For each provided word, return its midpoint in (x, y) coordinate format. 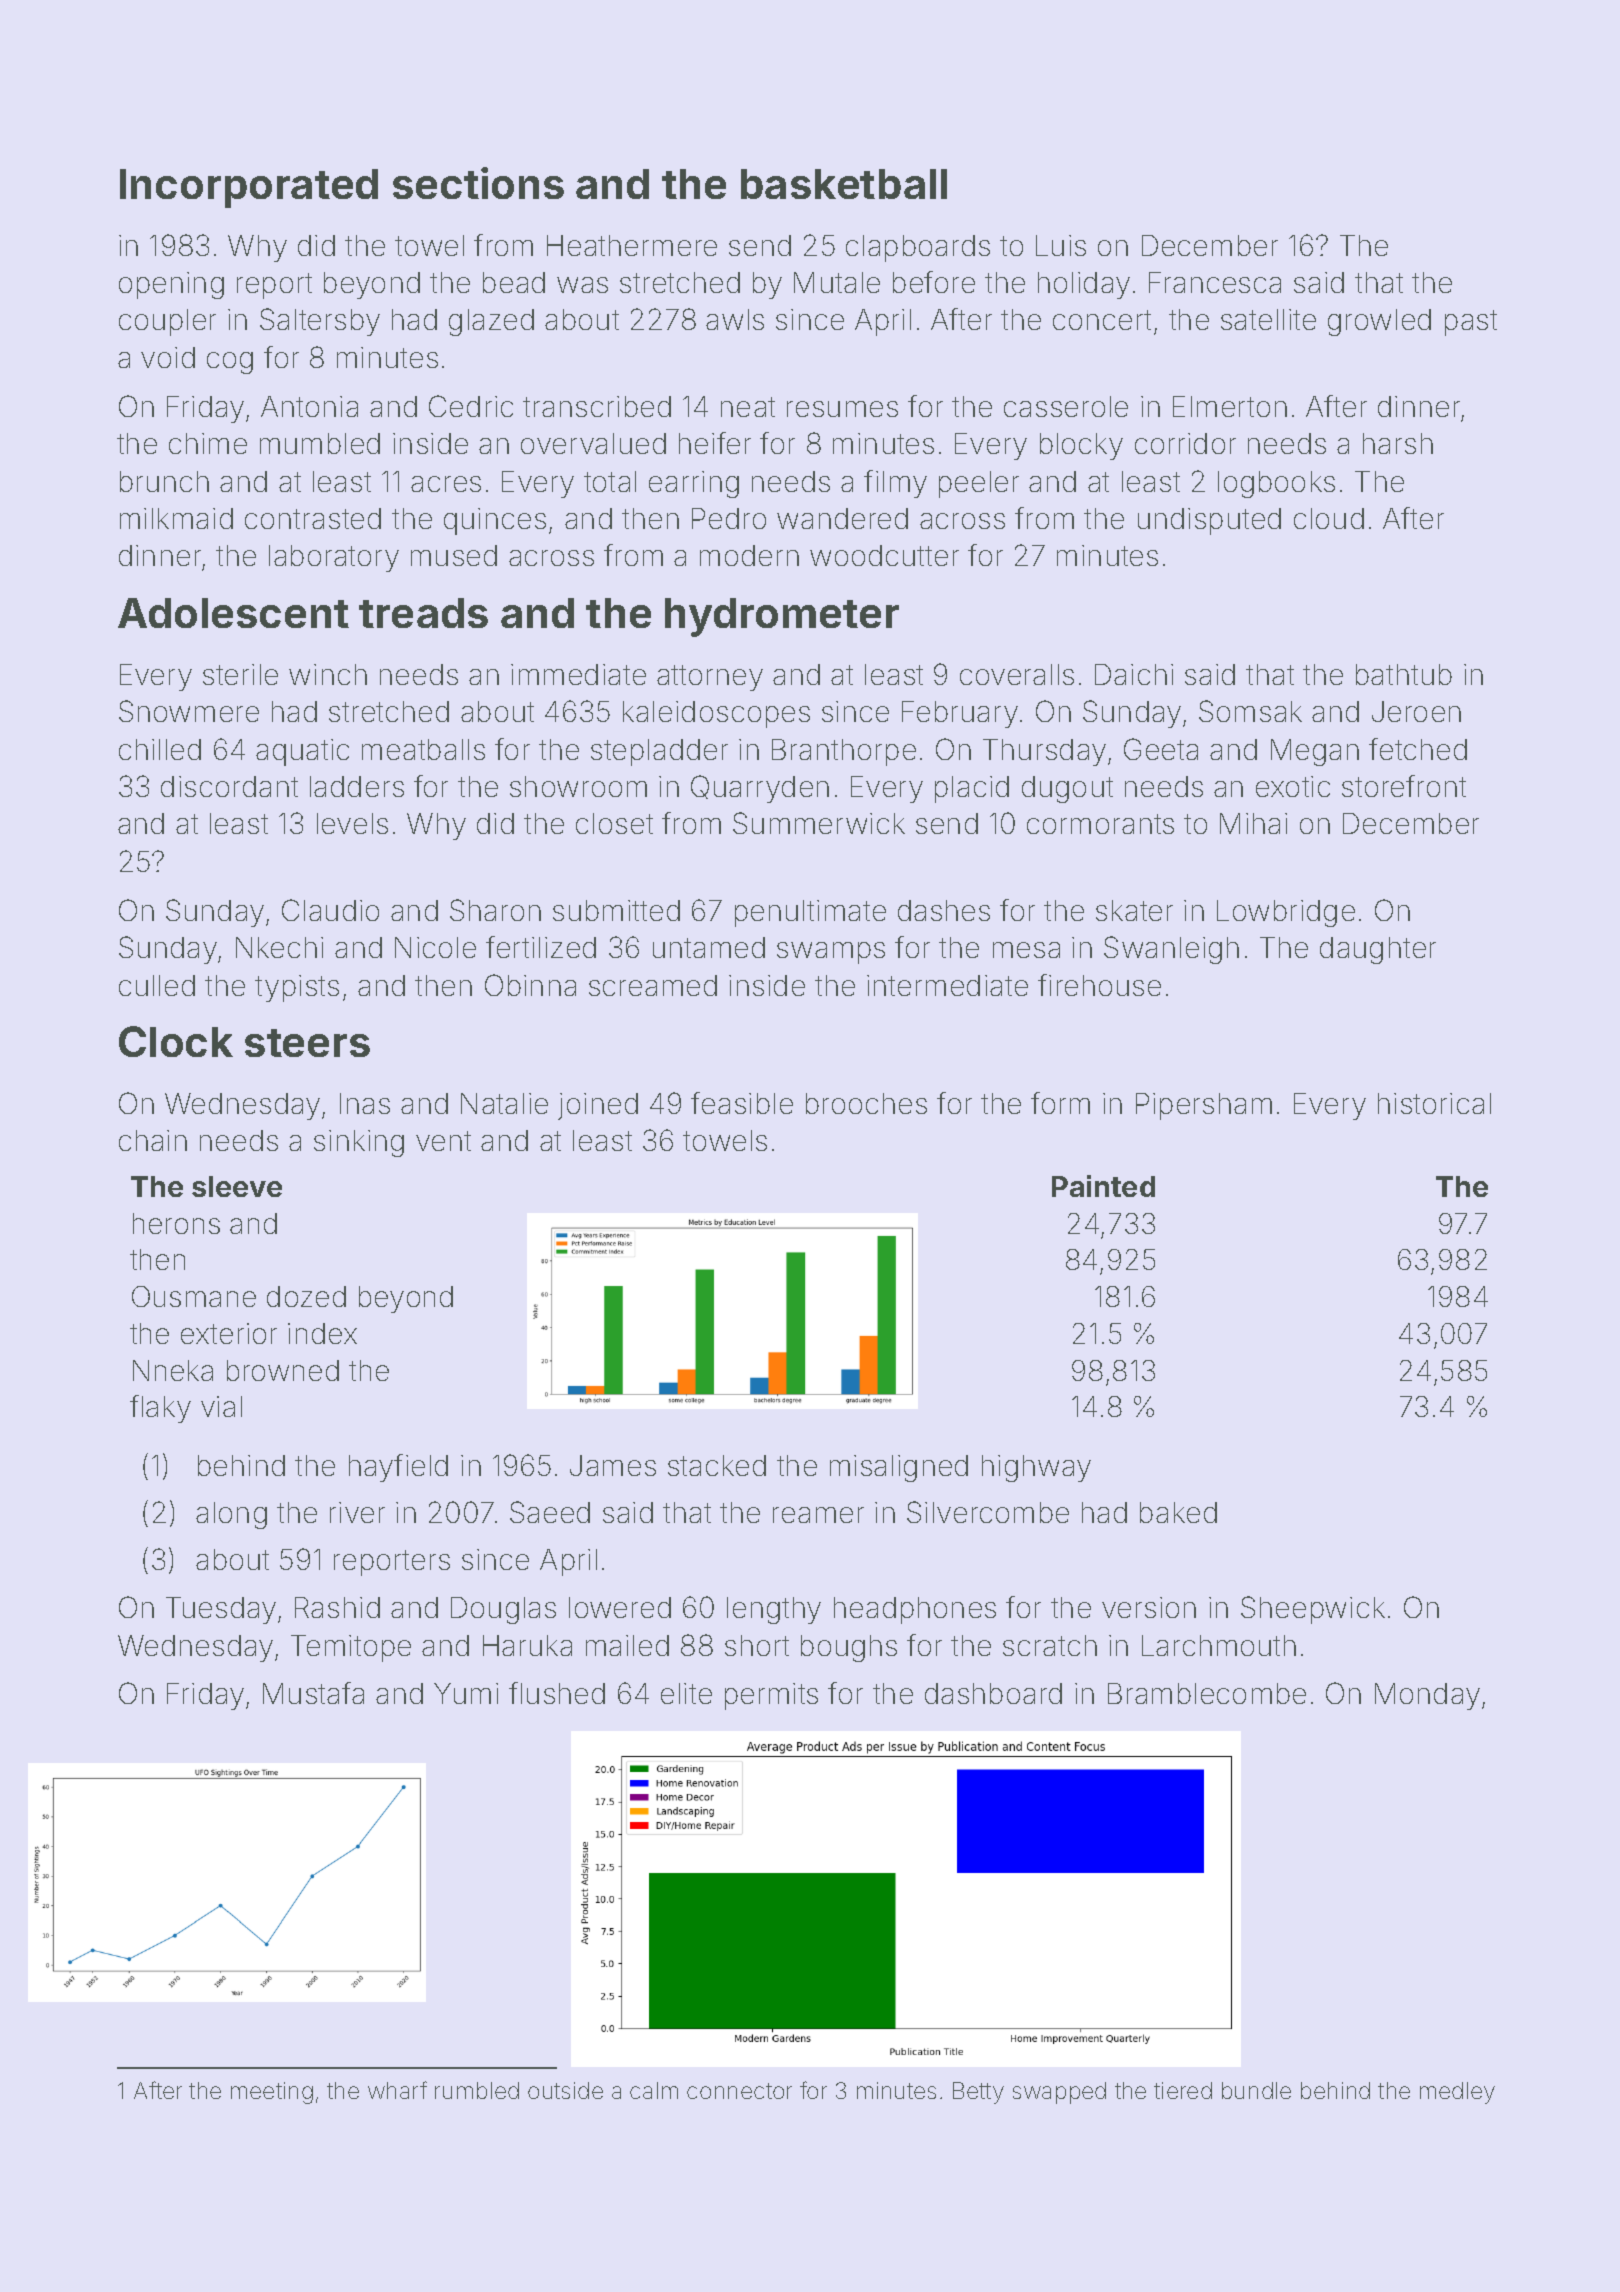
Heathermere (632, 245)
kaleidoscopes (716, 714)
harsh (1398, 443)
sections (478, 183)
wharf (397, 2090)
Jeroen (1416, 711)
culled (157, 985)
